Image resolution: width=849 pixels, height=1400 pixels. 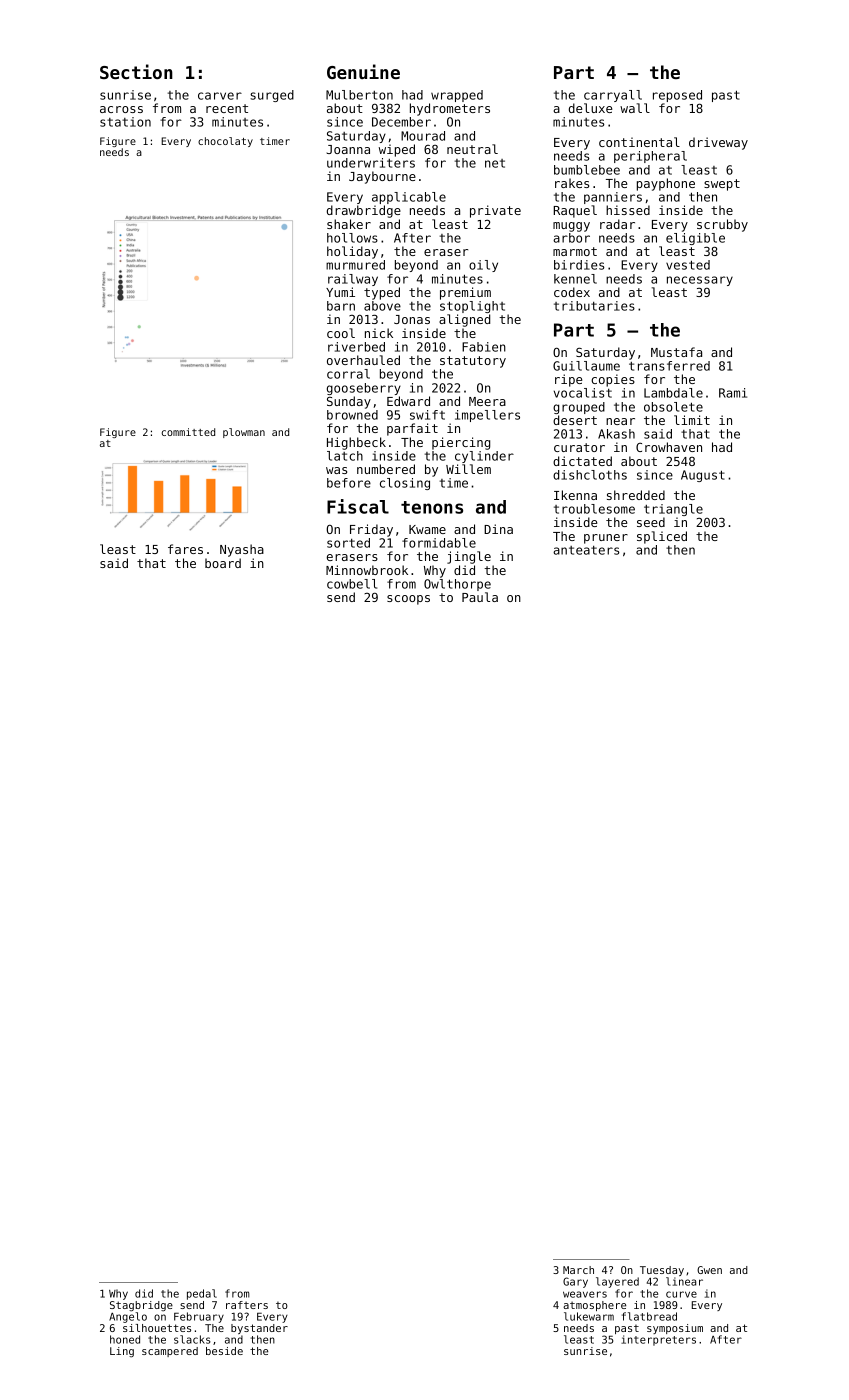 What do you see at coordinates (677, 96) in the screenshot?
I see `reposed` at bounding box center [677, 96].
